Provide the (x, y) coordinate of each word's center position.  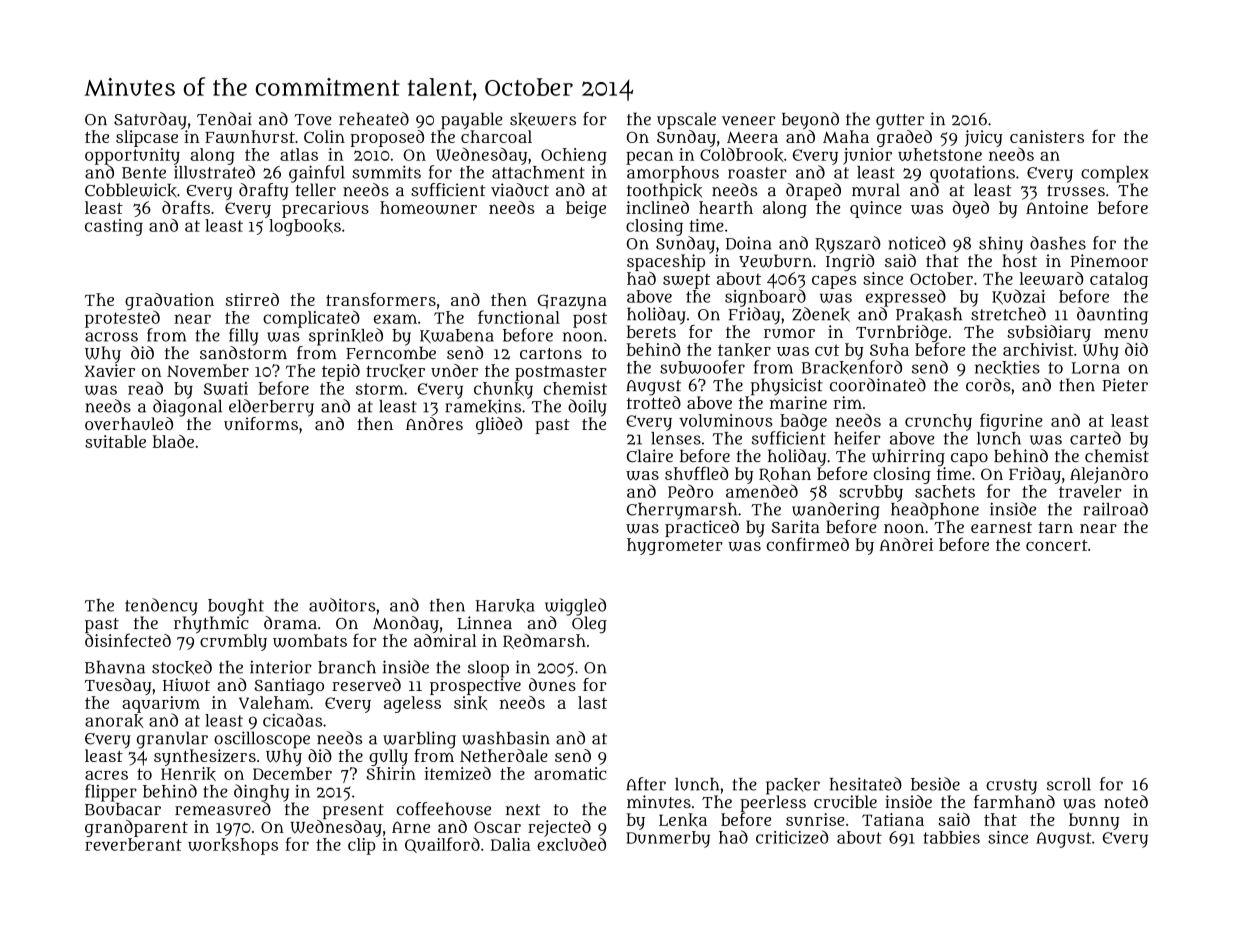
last (592, 702)
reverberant (133, 844)
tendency (161, 607)
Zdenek (821, 314)
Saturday (150, 121)
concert (1057, 545)
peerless (773, 803)
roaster (757, 173)
